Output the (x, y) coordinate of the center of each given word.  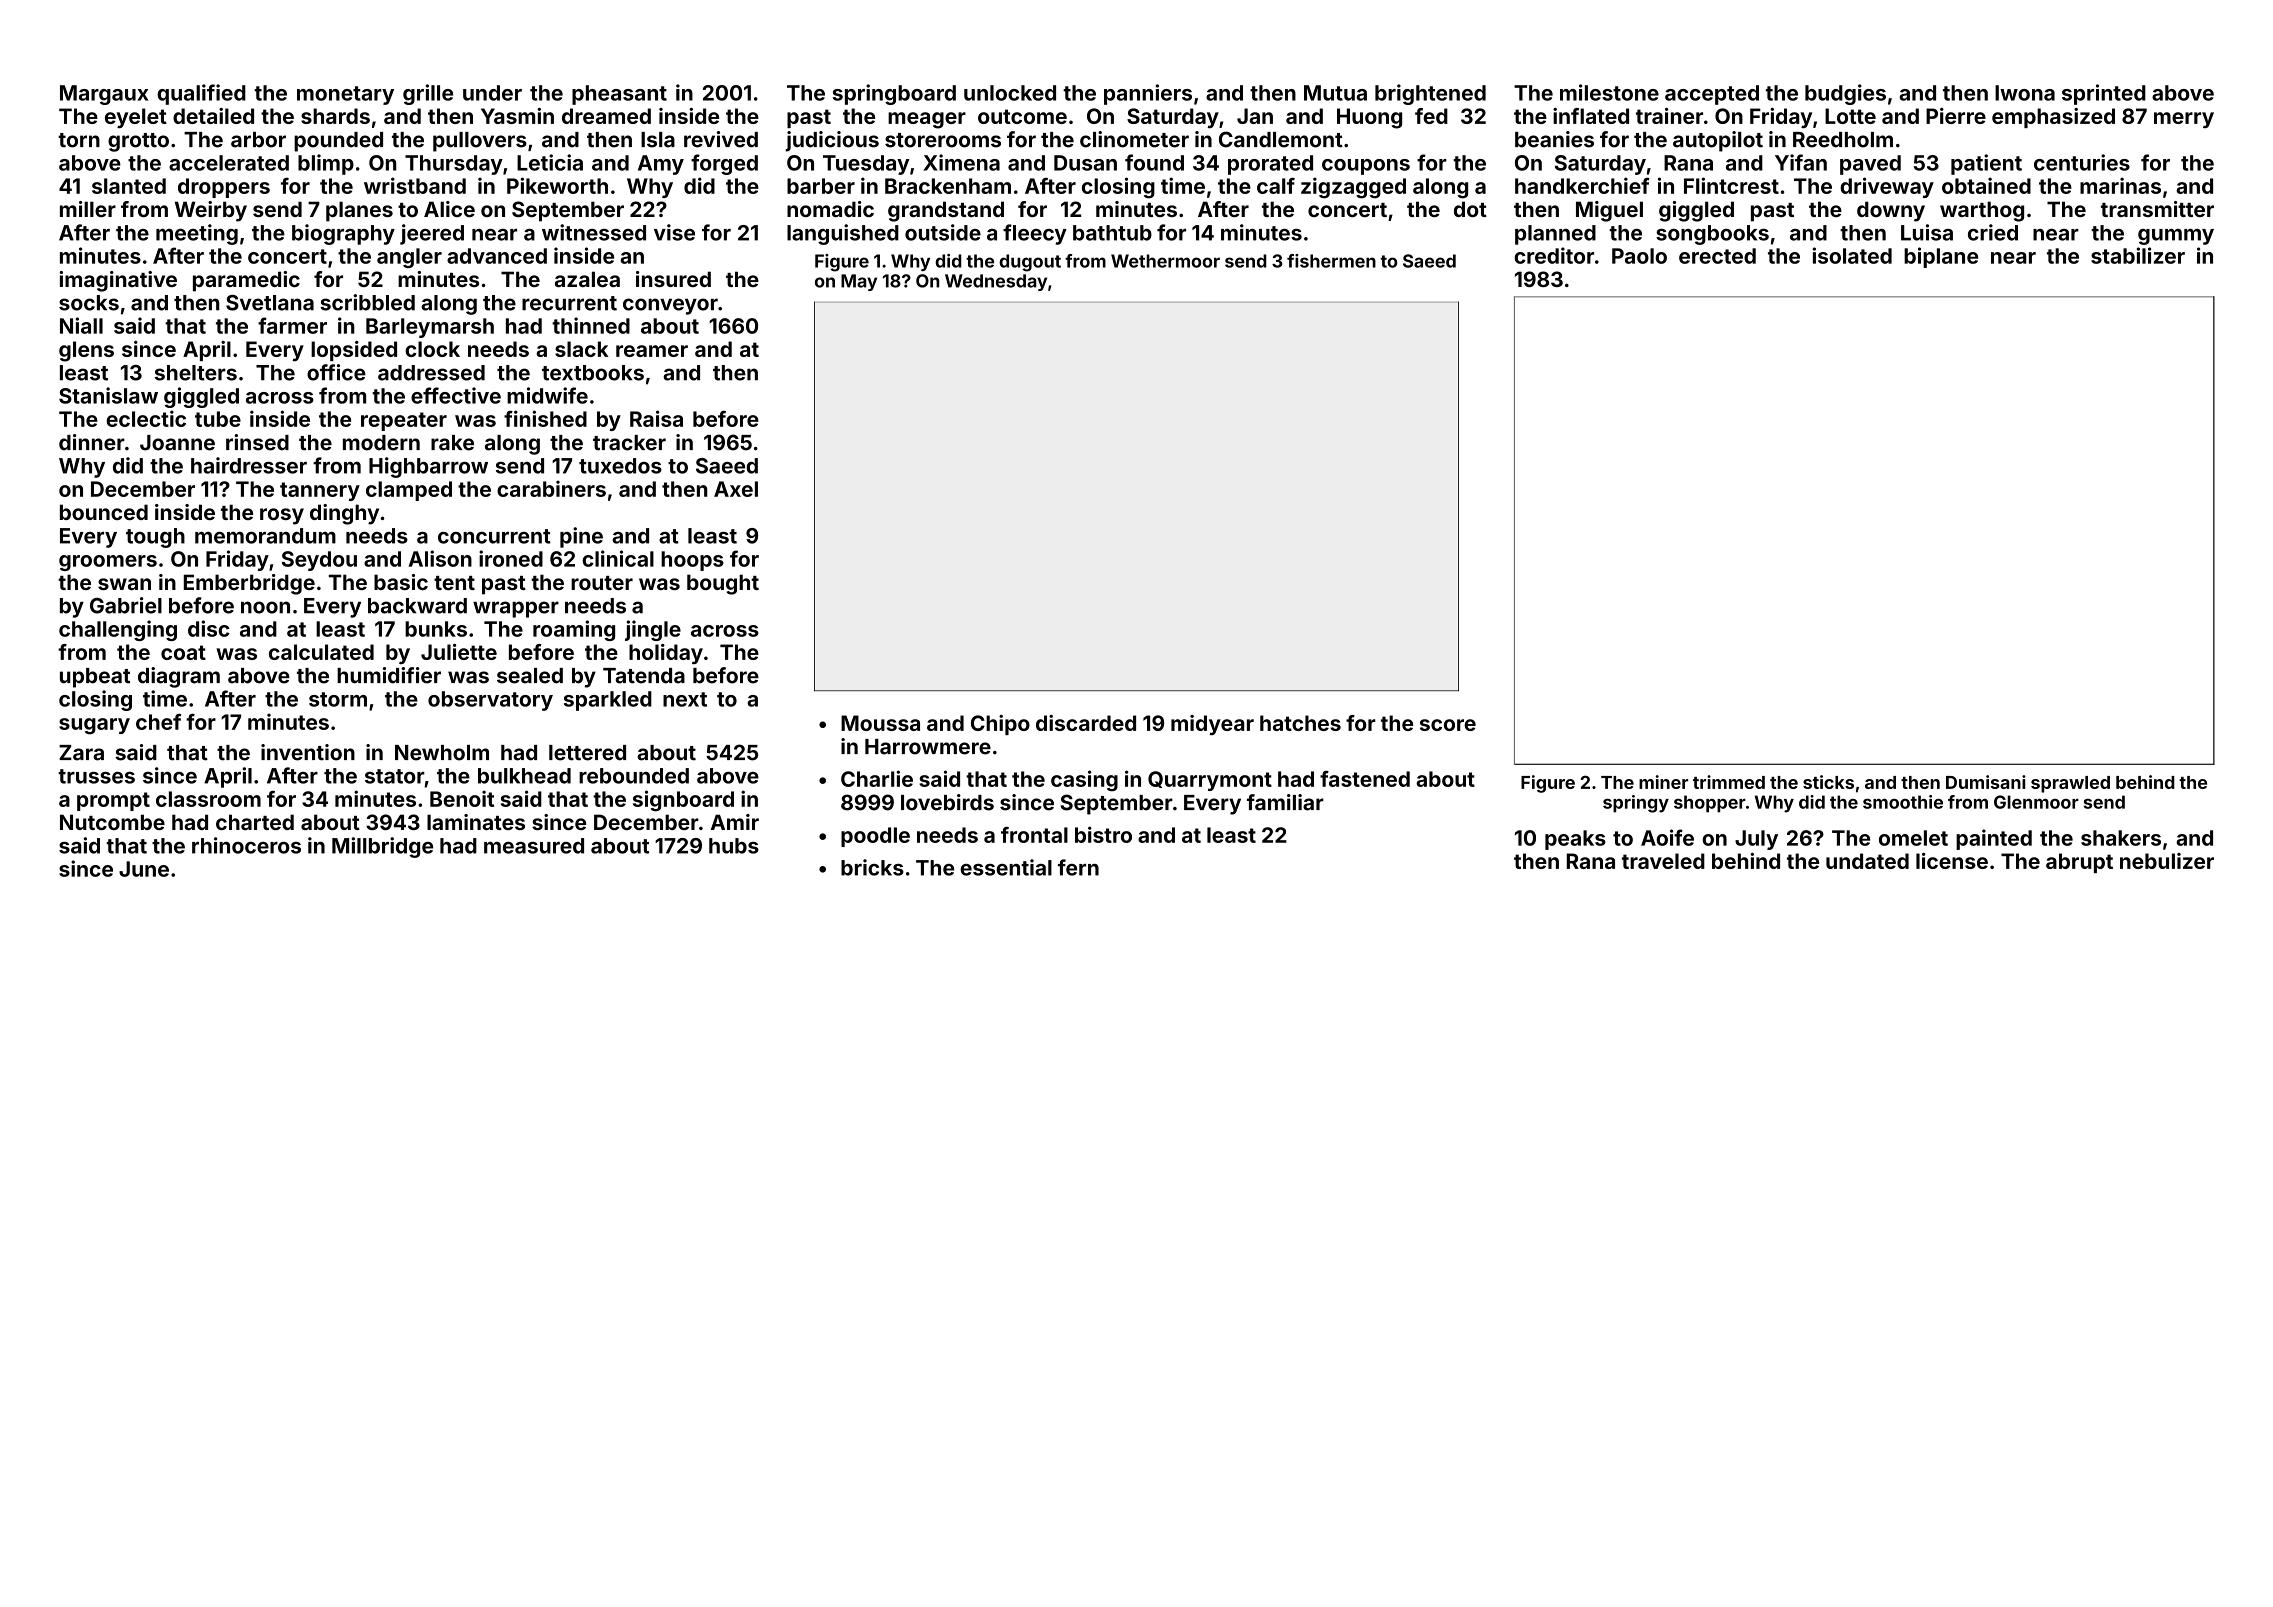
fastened (1365, 779)
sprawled (2070, 784)
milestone (1609, 92)
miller (88, 209)
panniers (1148, 94)
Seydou (319, 561)
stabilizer (2138, 255)
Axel (736, 489)
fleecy (1035, 234)
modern (381, 443)
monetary (345, 95)
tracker (629, 443)
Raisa (656, 418)
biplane (1941, 257)
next (685, 699)
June (144, 869)
